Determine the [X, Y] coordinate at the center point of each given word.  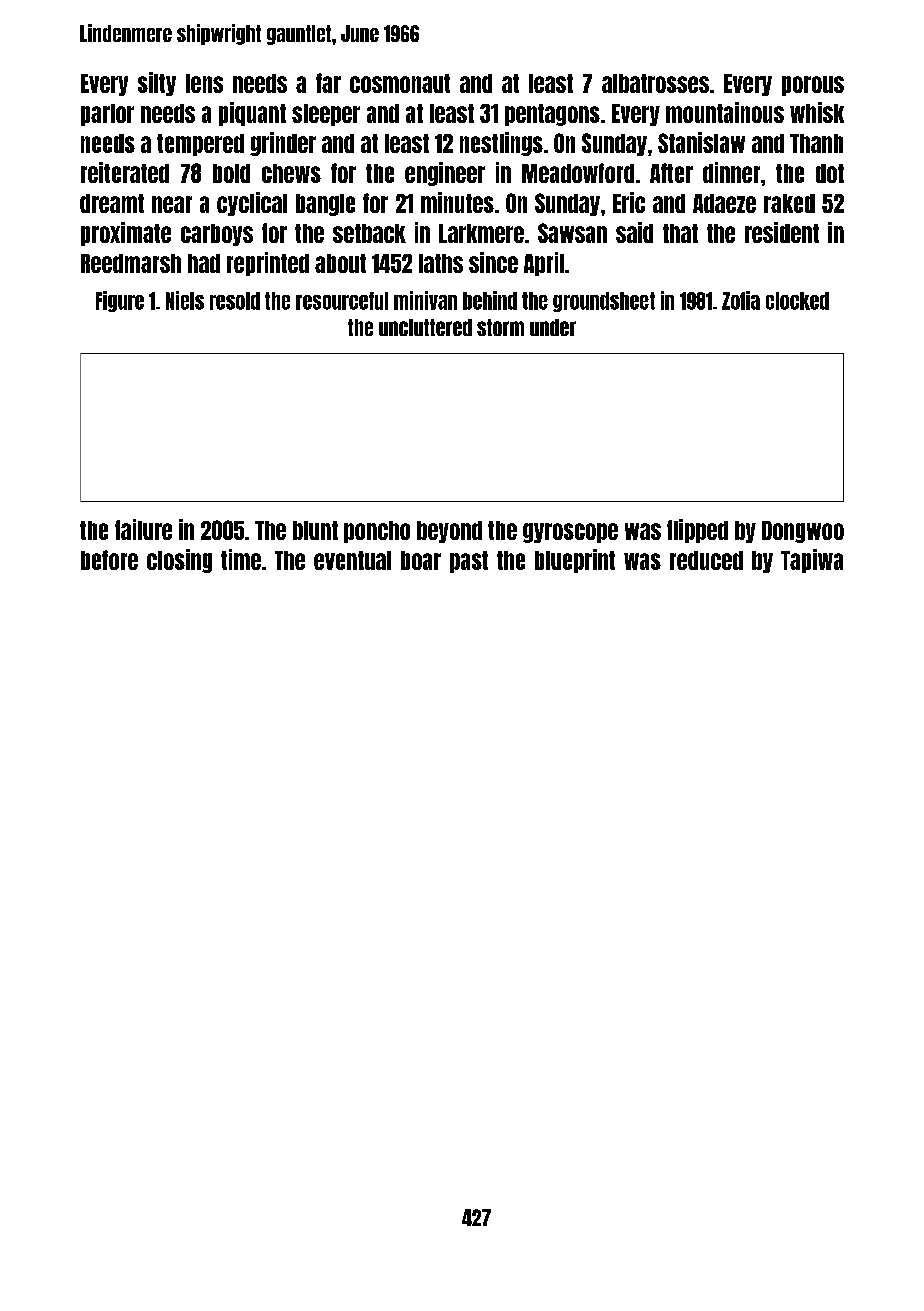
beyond [449, 532]
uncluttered [425, 327]
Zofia [741, 300]
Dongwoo [803, 532]
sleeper [326, 115]
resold [235, 301]
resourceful [342, 301]
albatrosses [655, 83]
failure [143, 529]
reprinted [268, 264]
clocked [797, 301]
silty [157, 84]
